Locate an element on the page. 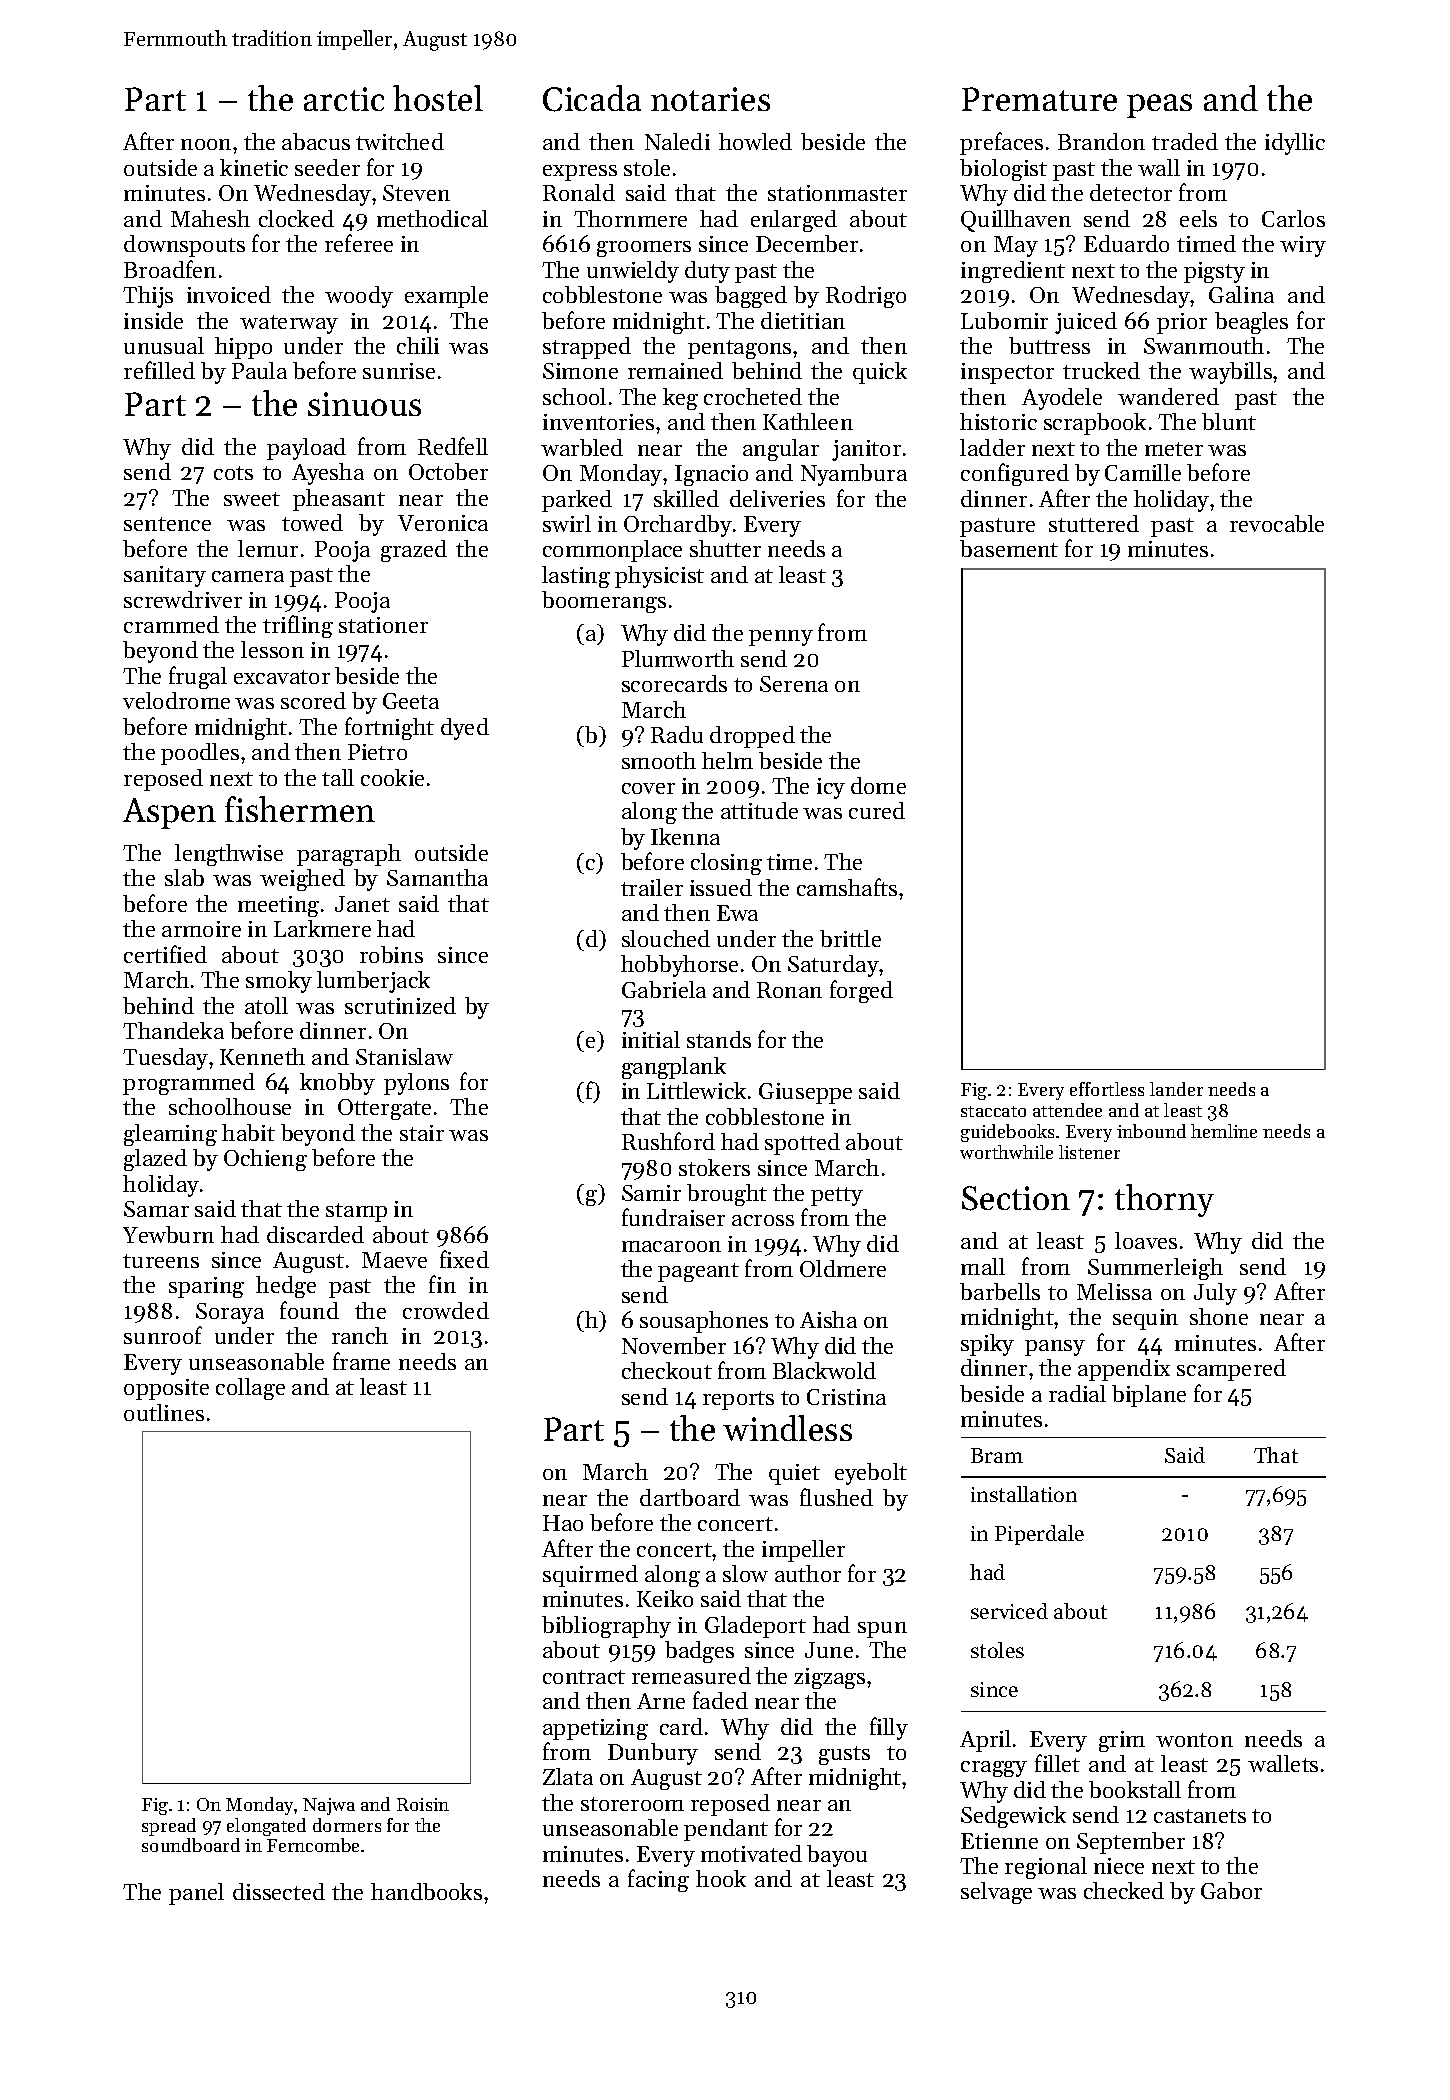  Redfell is located at coordinates (453, 446).
